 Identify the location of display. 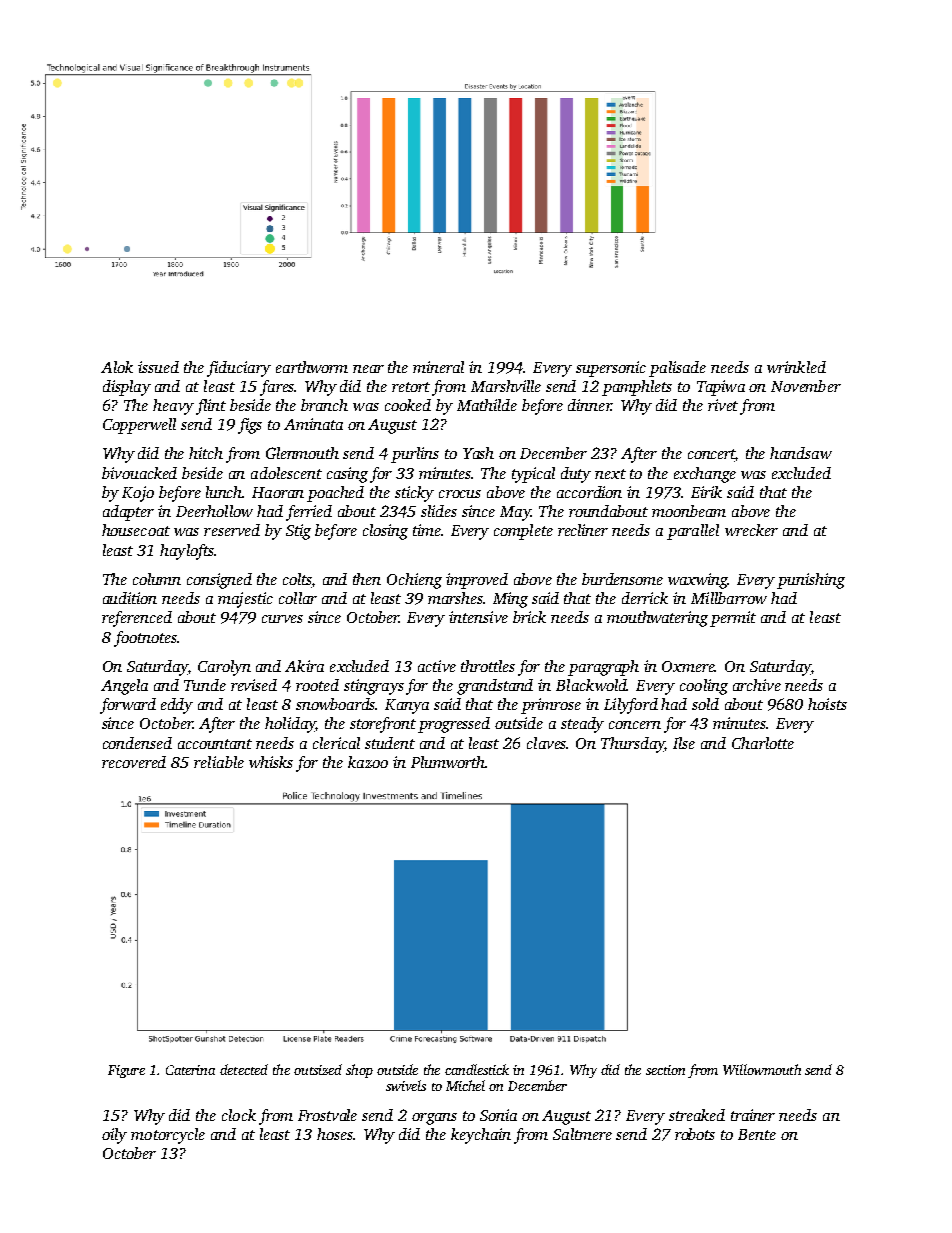
(127, 388).
